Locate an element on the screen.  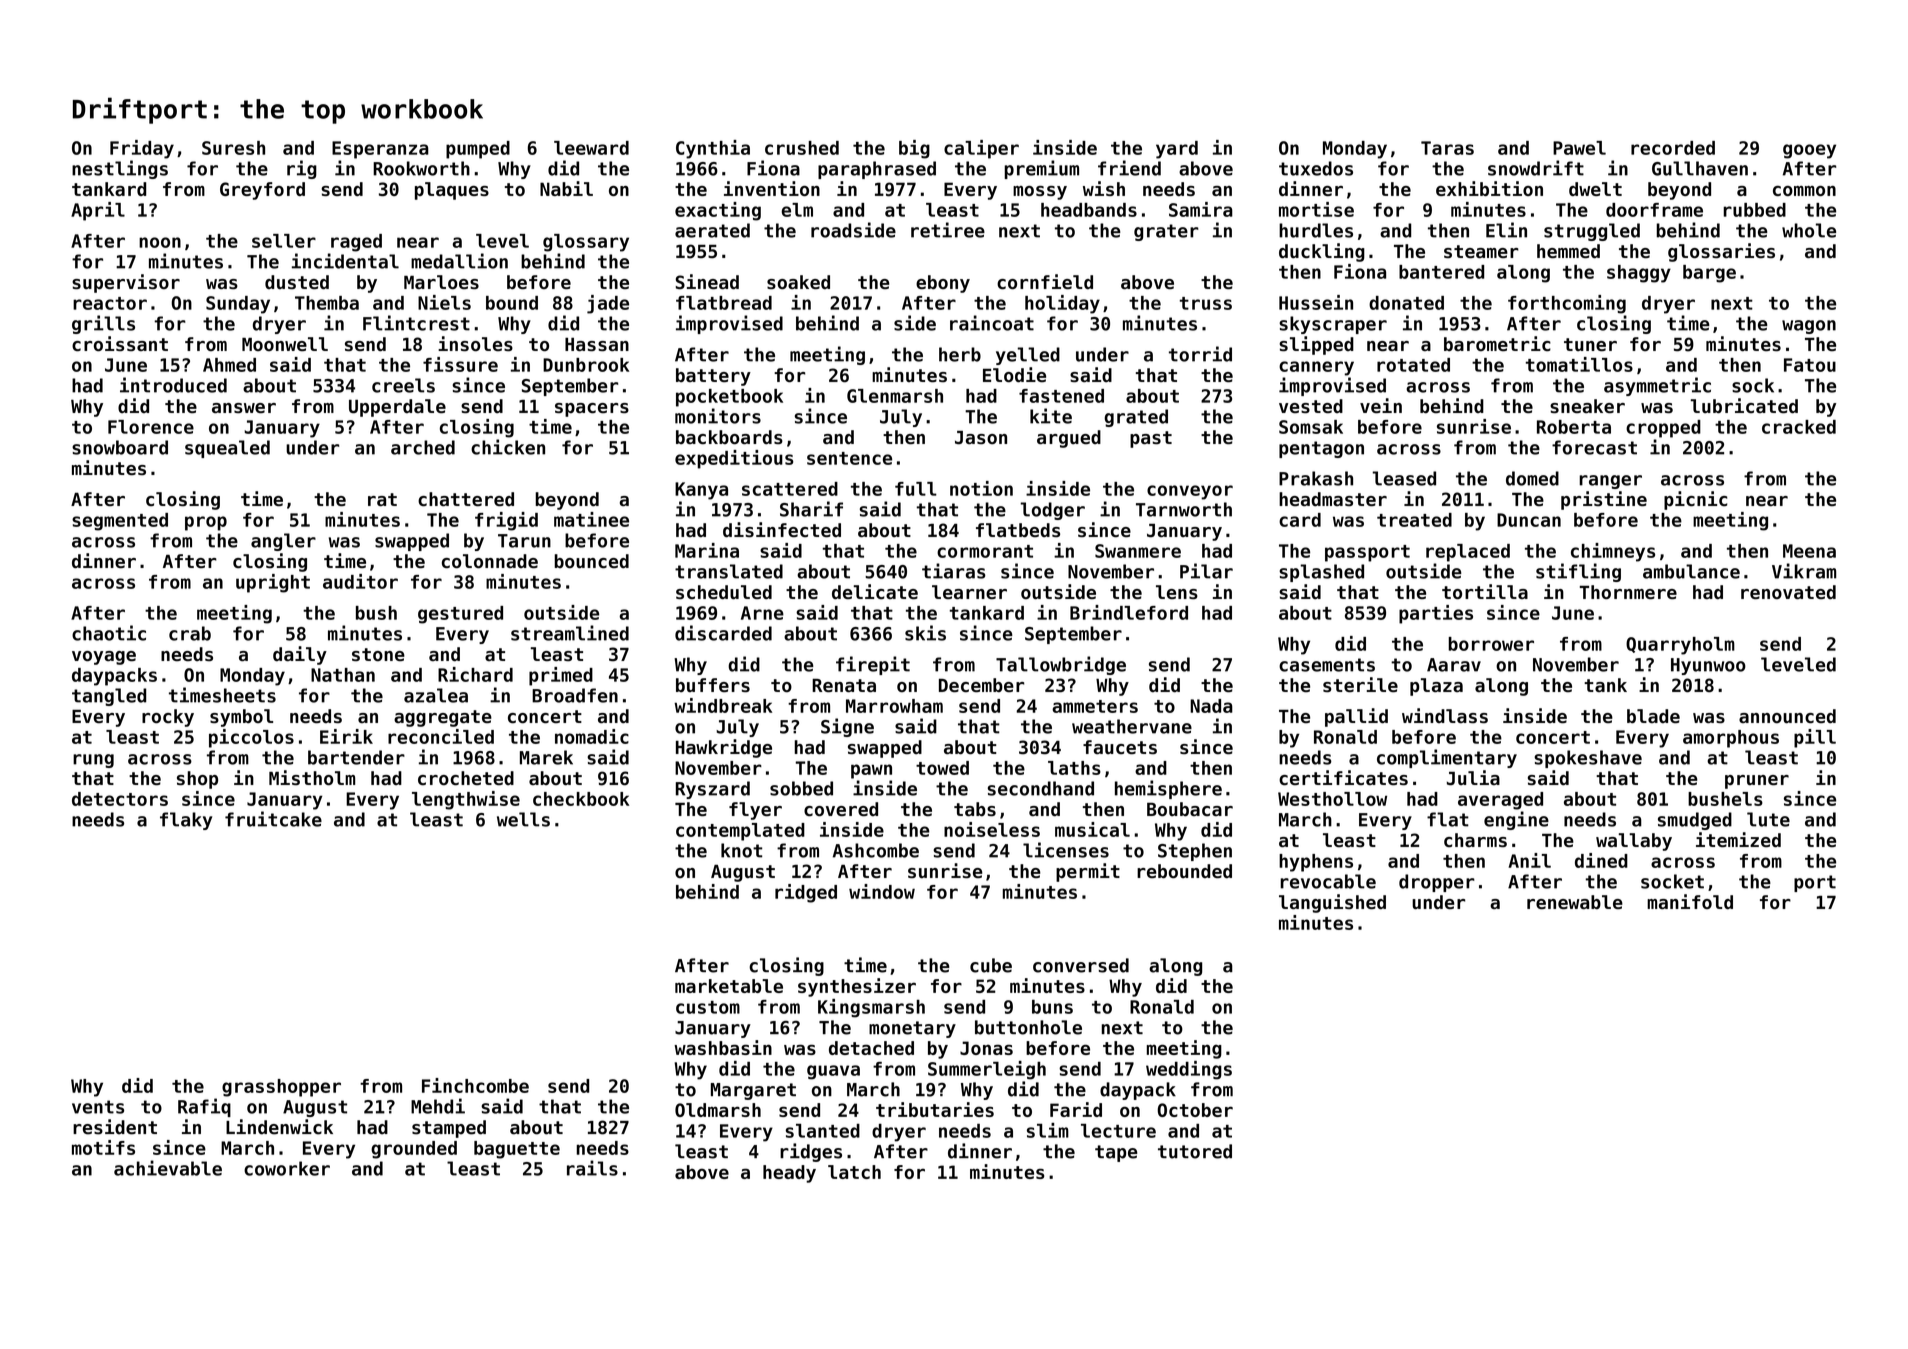
chattered is located at coordinates (466, 499).
